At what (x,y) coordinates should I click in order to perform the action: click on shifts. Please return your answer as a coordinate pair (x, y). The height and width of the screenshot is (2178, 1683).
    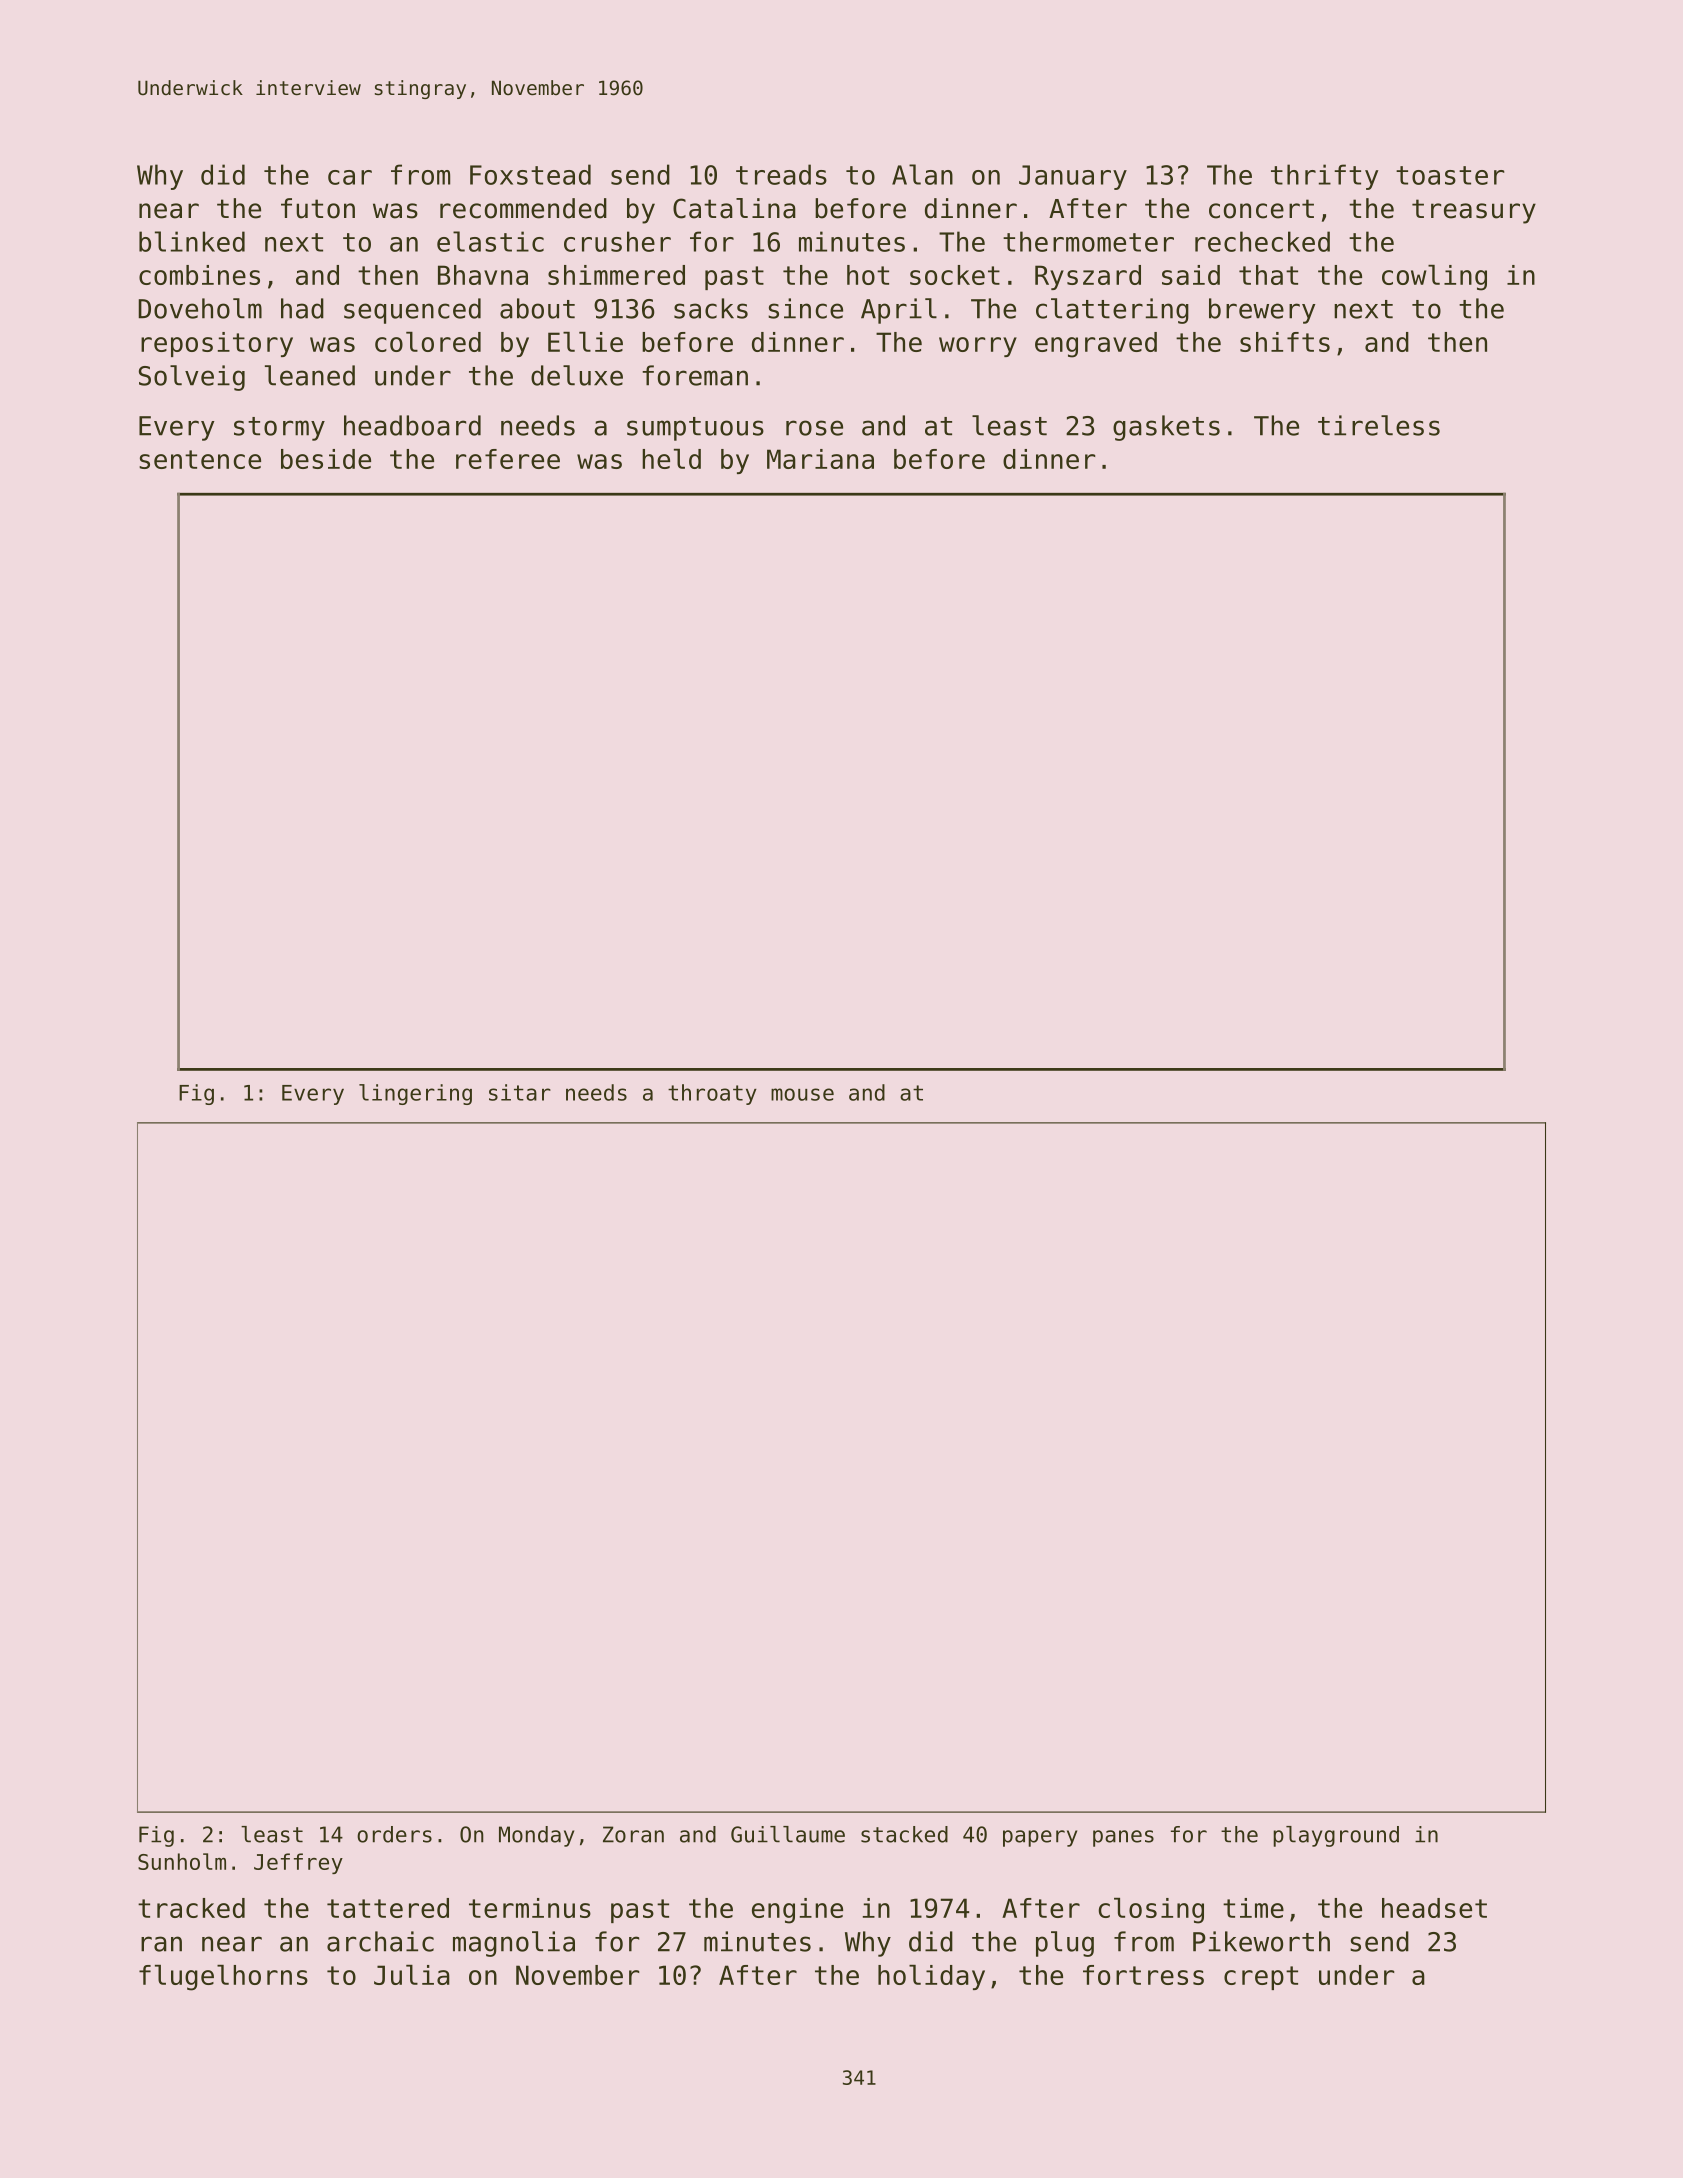
    Looking at the image, I should click on (1285, 342).
